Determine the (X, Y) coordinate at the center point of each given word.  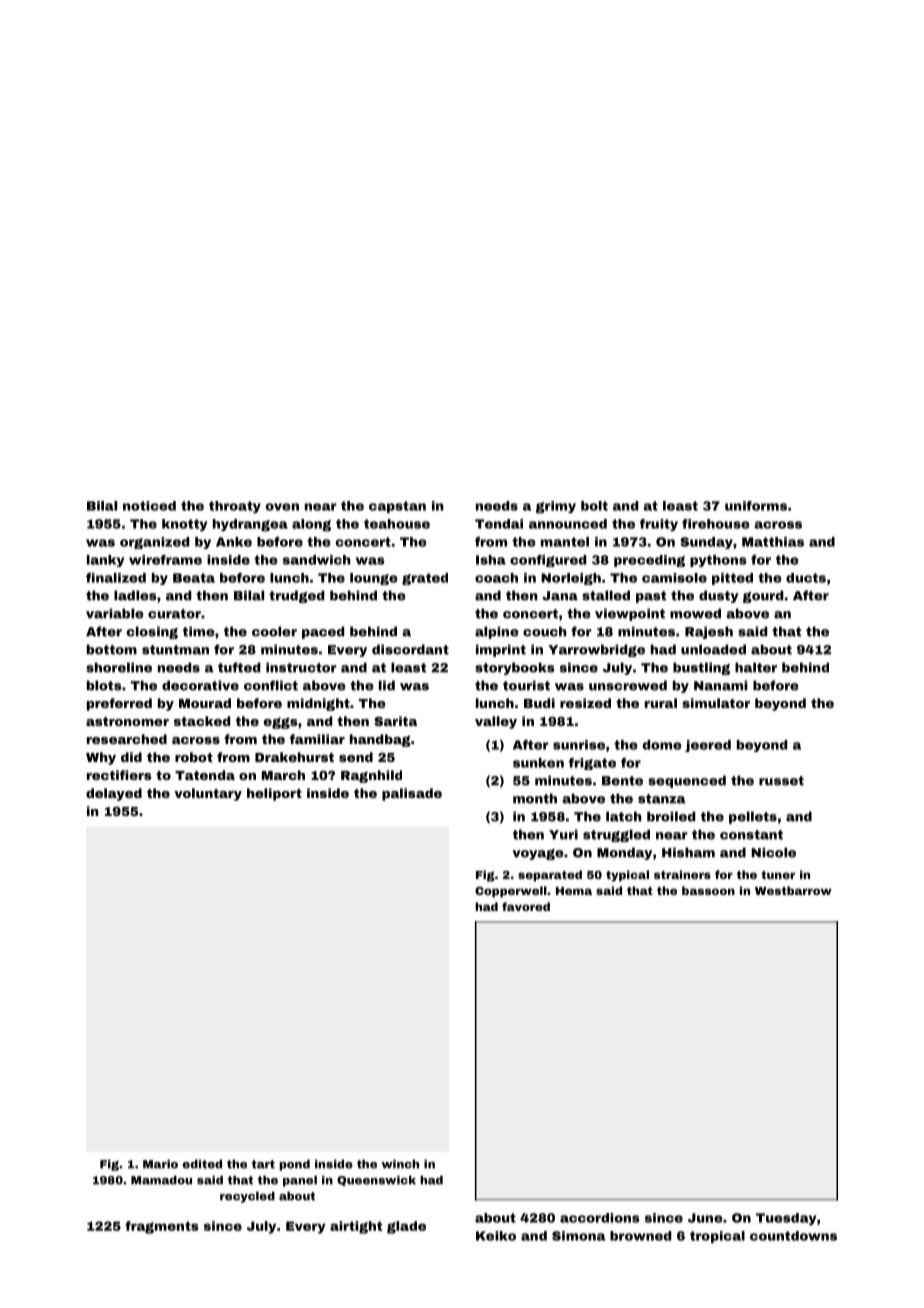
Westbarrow (793, 890)
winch (400, 1164)
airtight (356, 1227)
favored (526, 906)
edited (202, 1164)
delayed (114, 794)
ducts (806, 578)
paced (323, 632)
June (705, 1218)
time (199, 631)
